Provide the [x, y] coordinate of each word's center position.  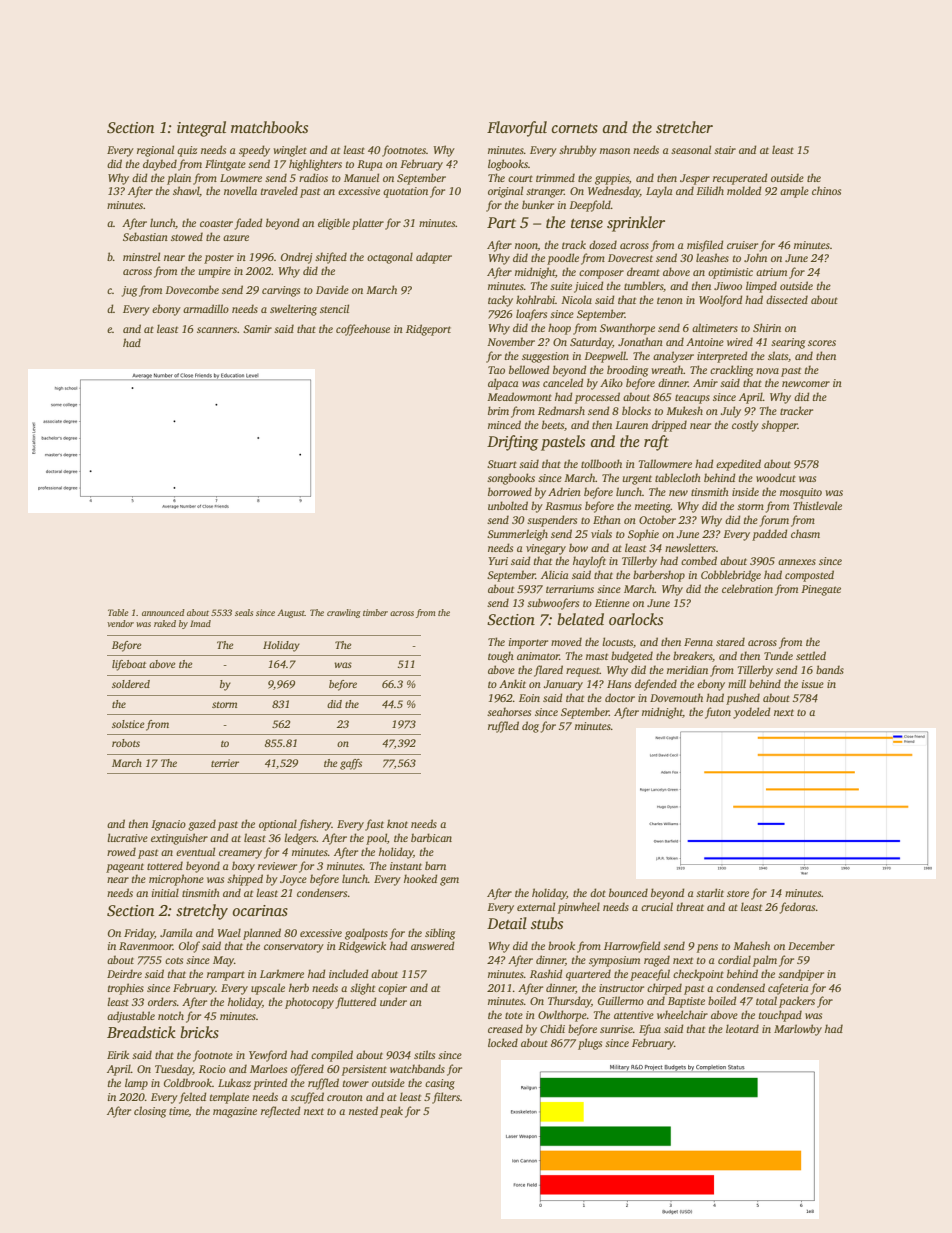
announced [163, 612]
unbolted [508, 505]
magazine [235, 1112]
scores [822, 343]
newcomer [806, 384]
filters [446, 1098]
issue [813, 684]
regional [155, 151]
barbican [431, 837]
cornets [575, 128]
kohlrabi [535, 299]
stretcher [684, 127]
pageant [125, 868]
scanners [217, 330]
